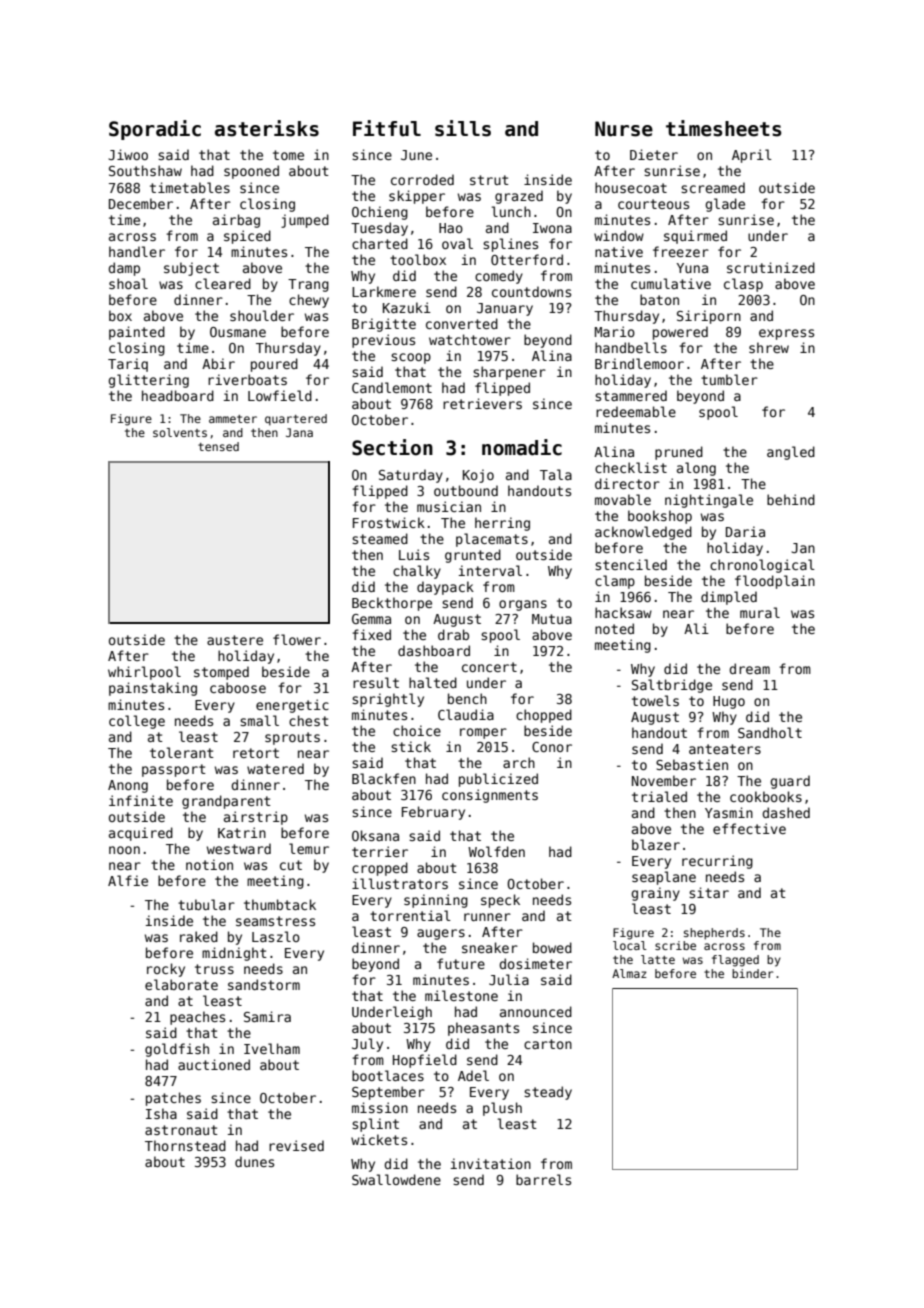 This document has height=1308, width=924. Describe the element at coordinates (489, 667) in the document. I see `concert` at that location.
